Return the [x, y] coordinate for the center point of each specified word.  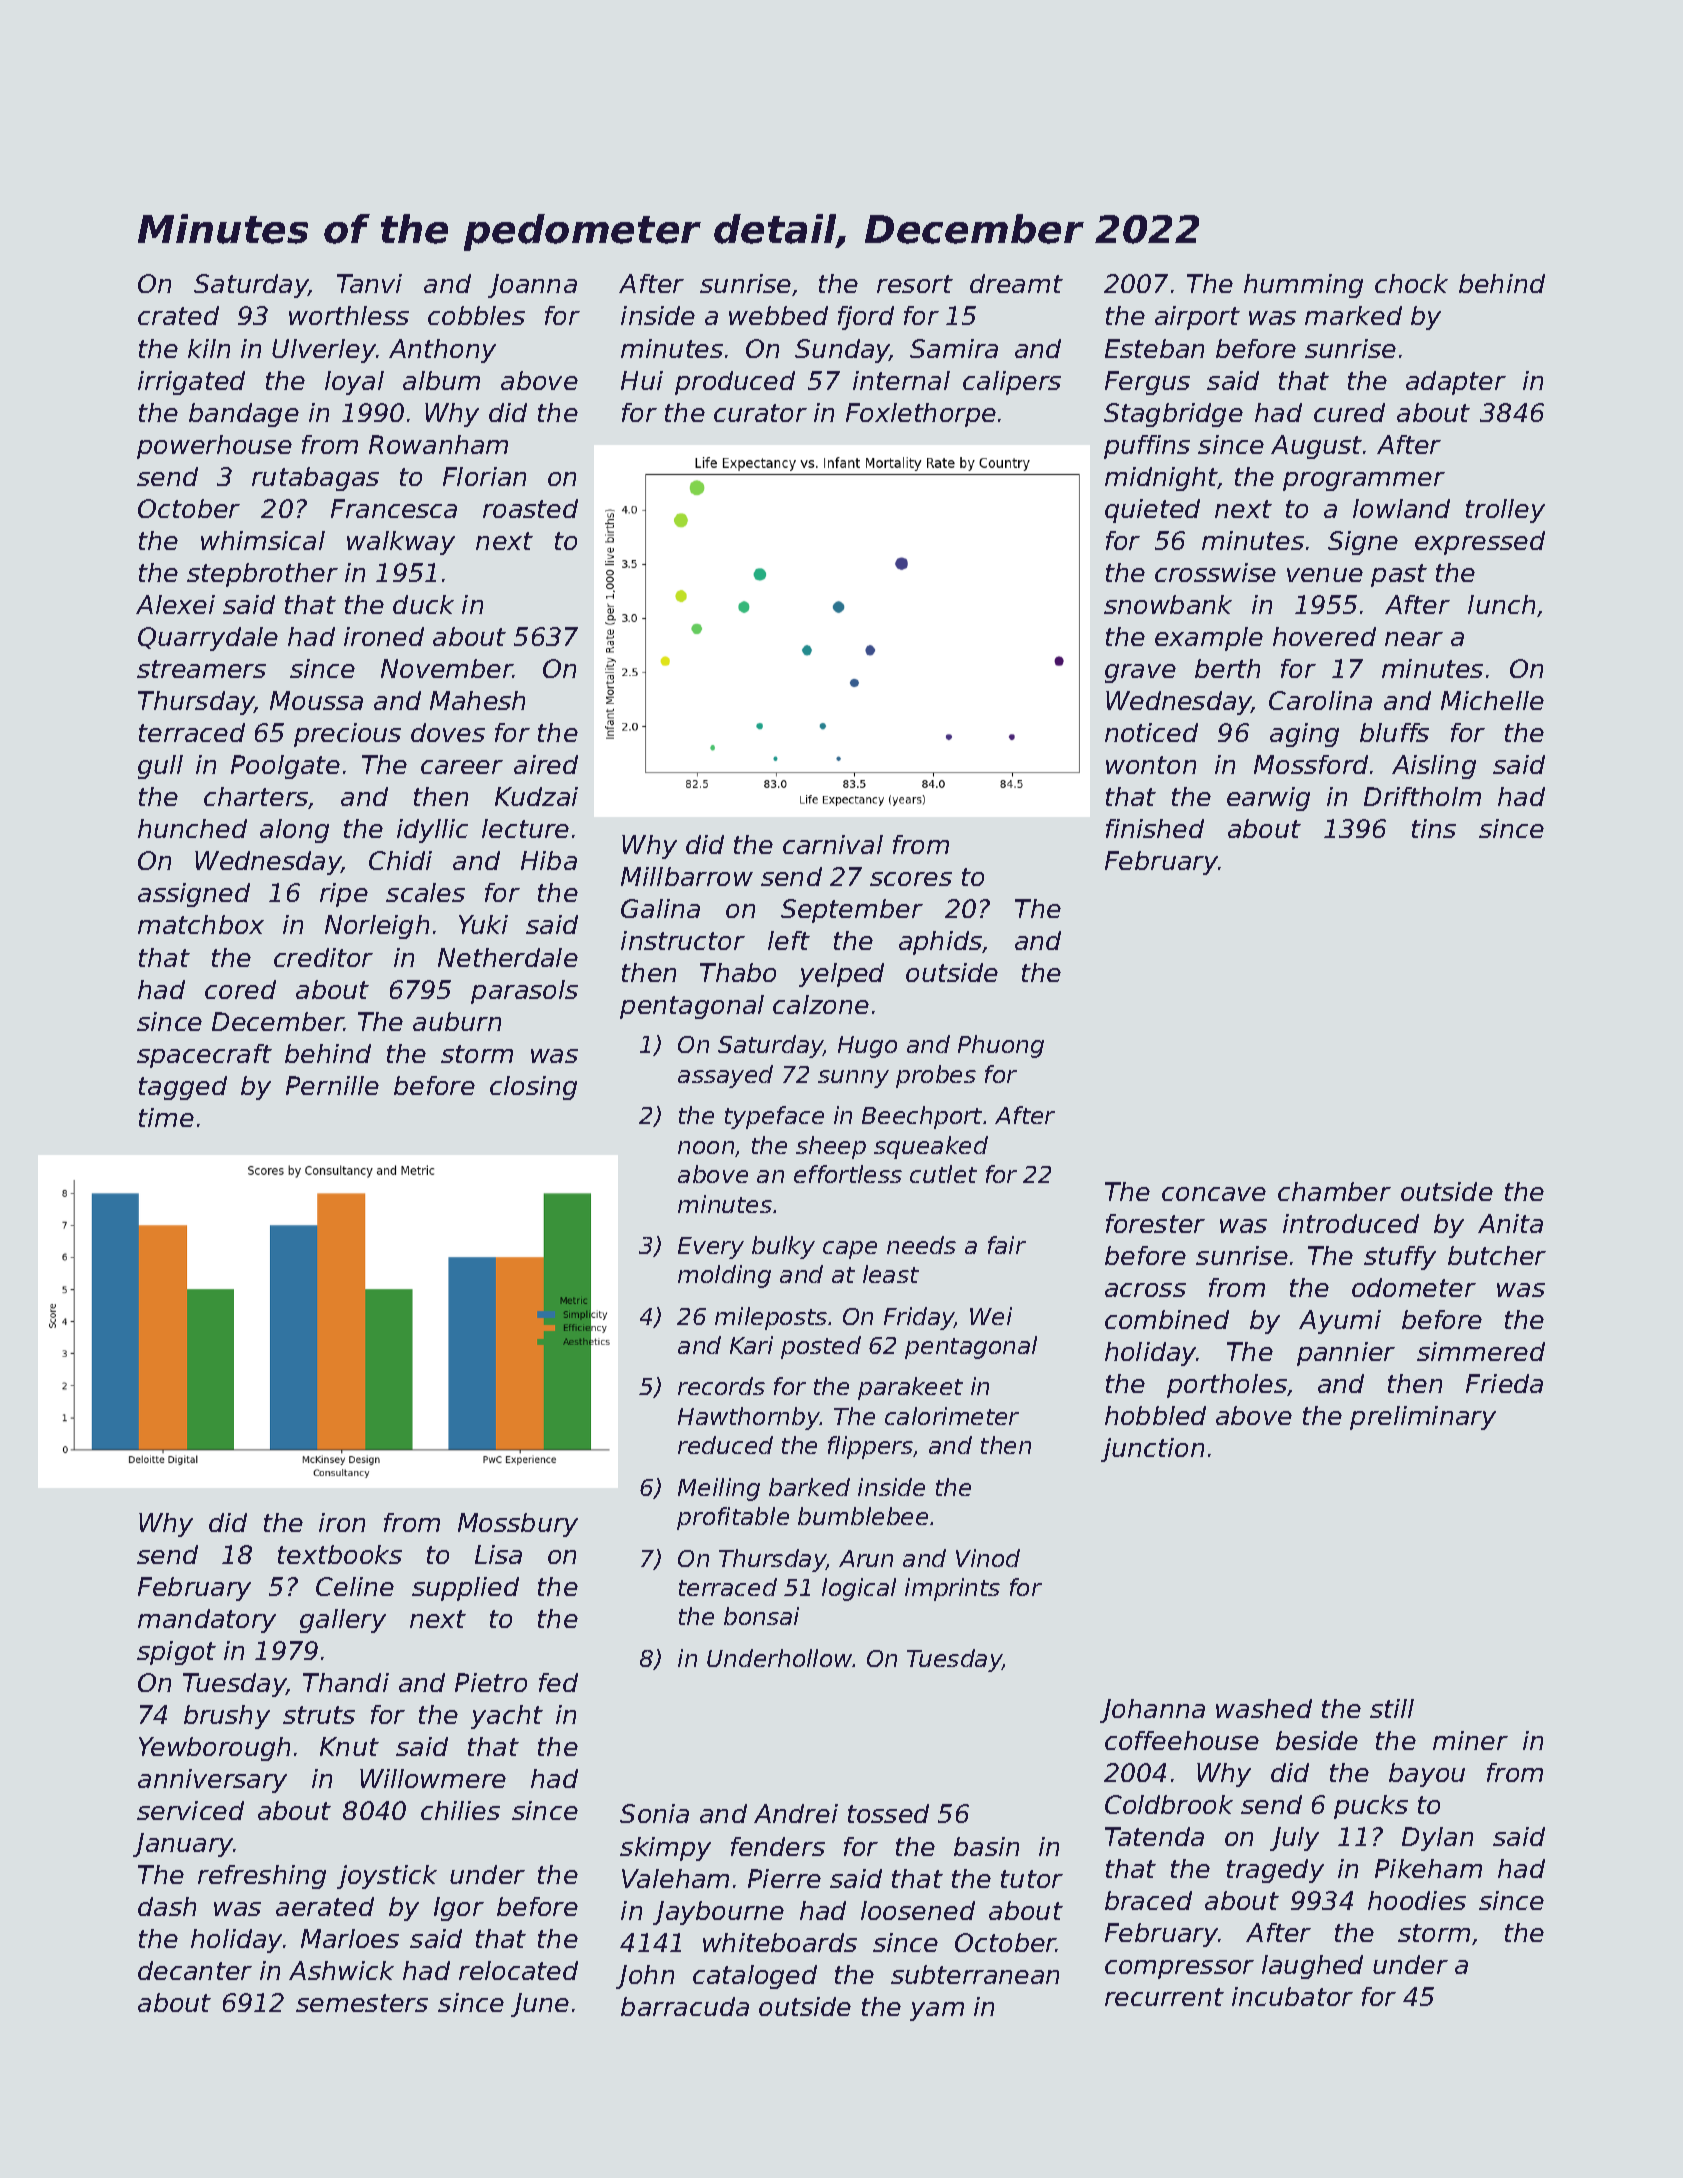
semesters [362, 2003]
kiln [209, 348]
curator [760, 413]
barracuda [685, 2006]
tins [1434, 828]
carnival [833, 844]
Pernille [332, 1085]
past [1399, 575]
